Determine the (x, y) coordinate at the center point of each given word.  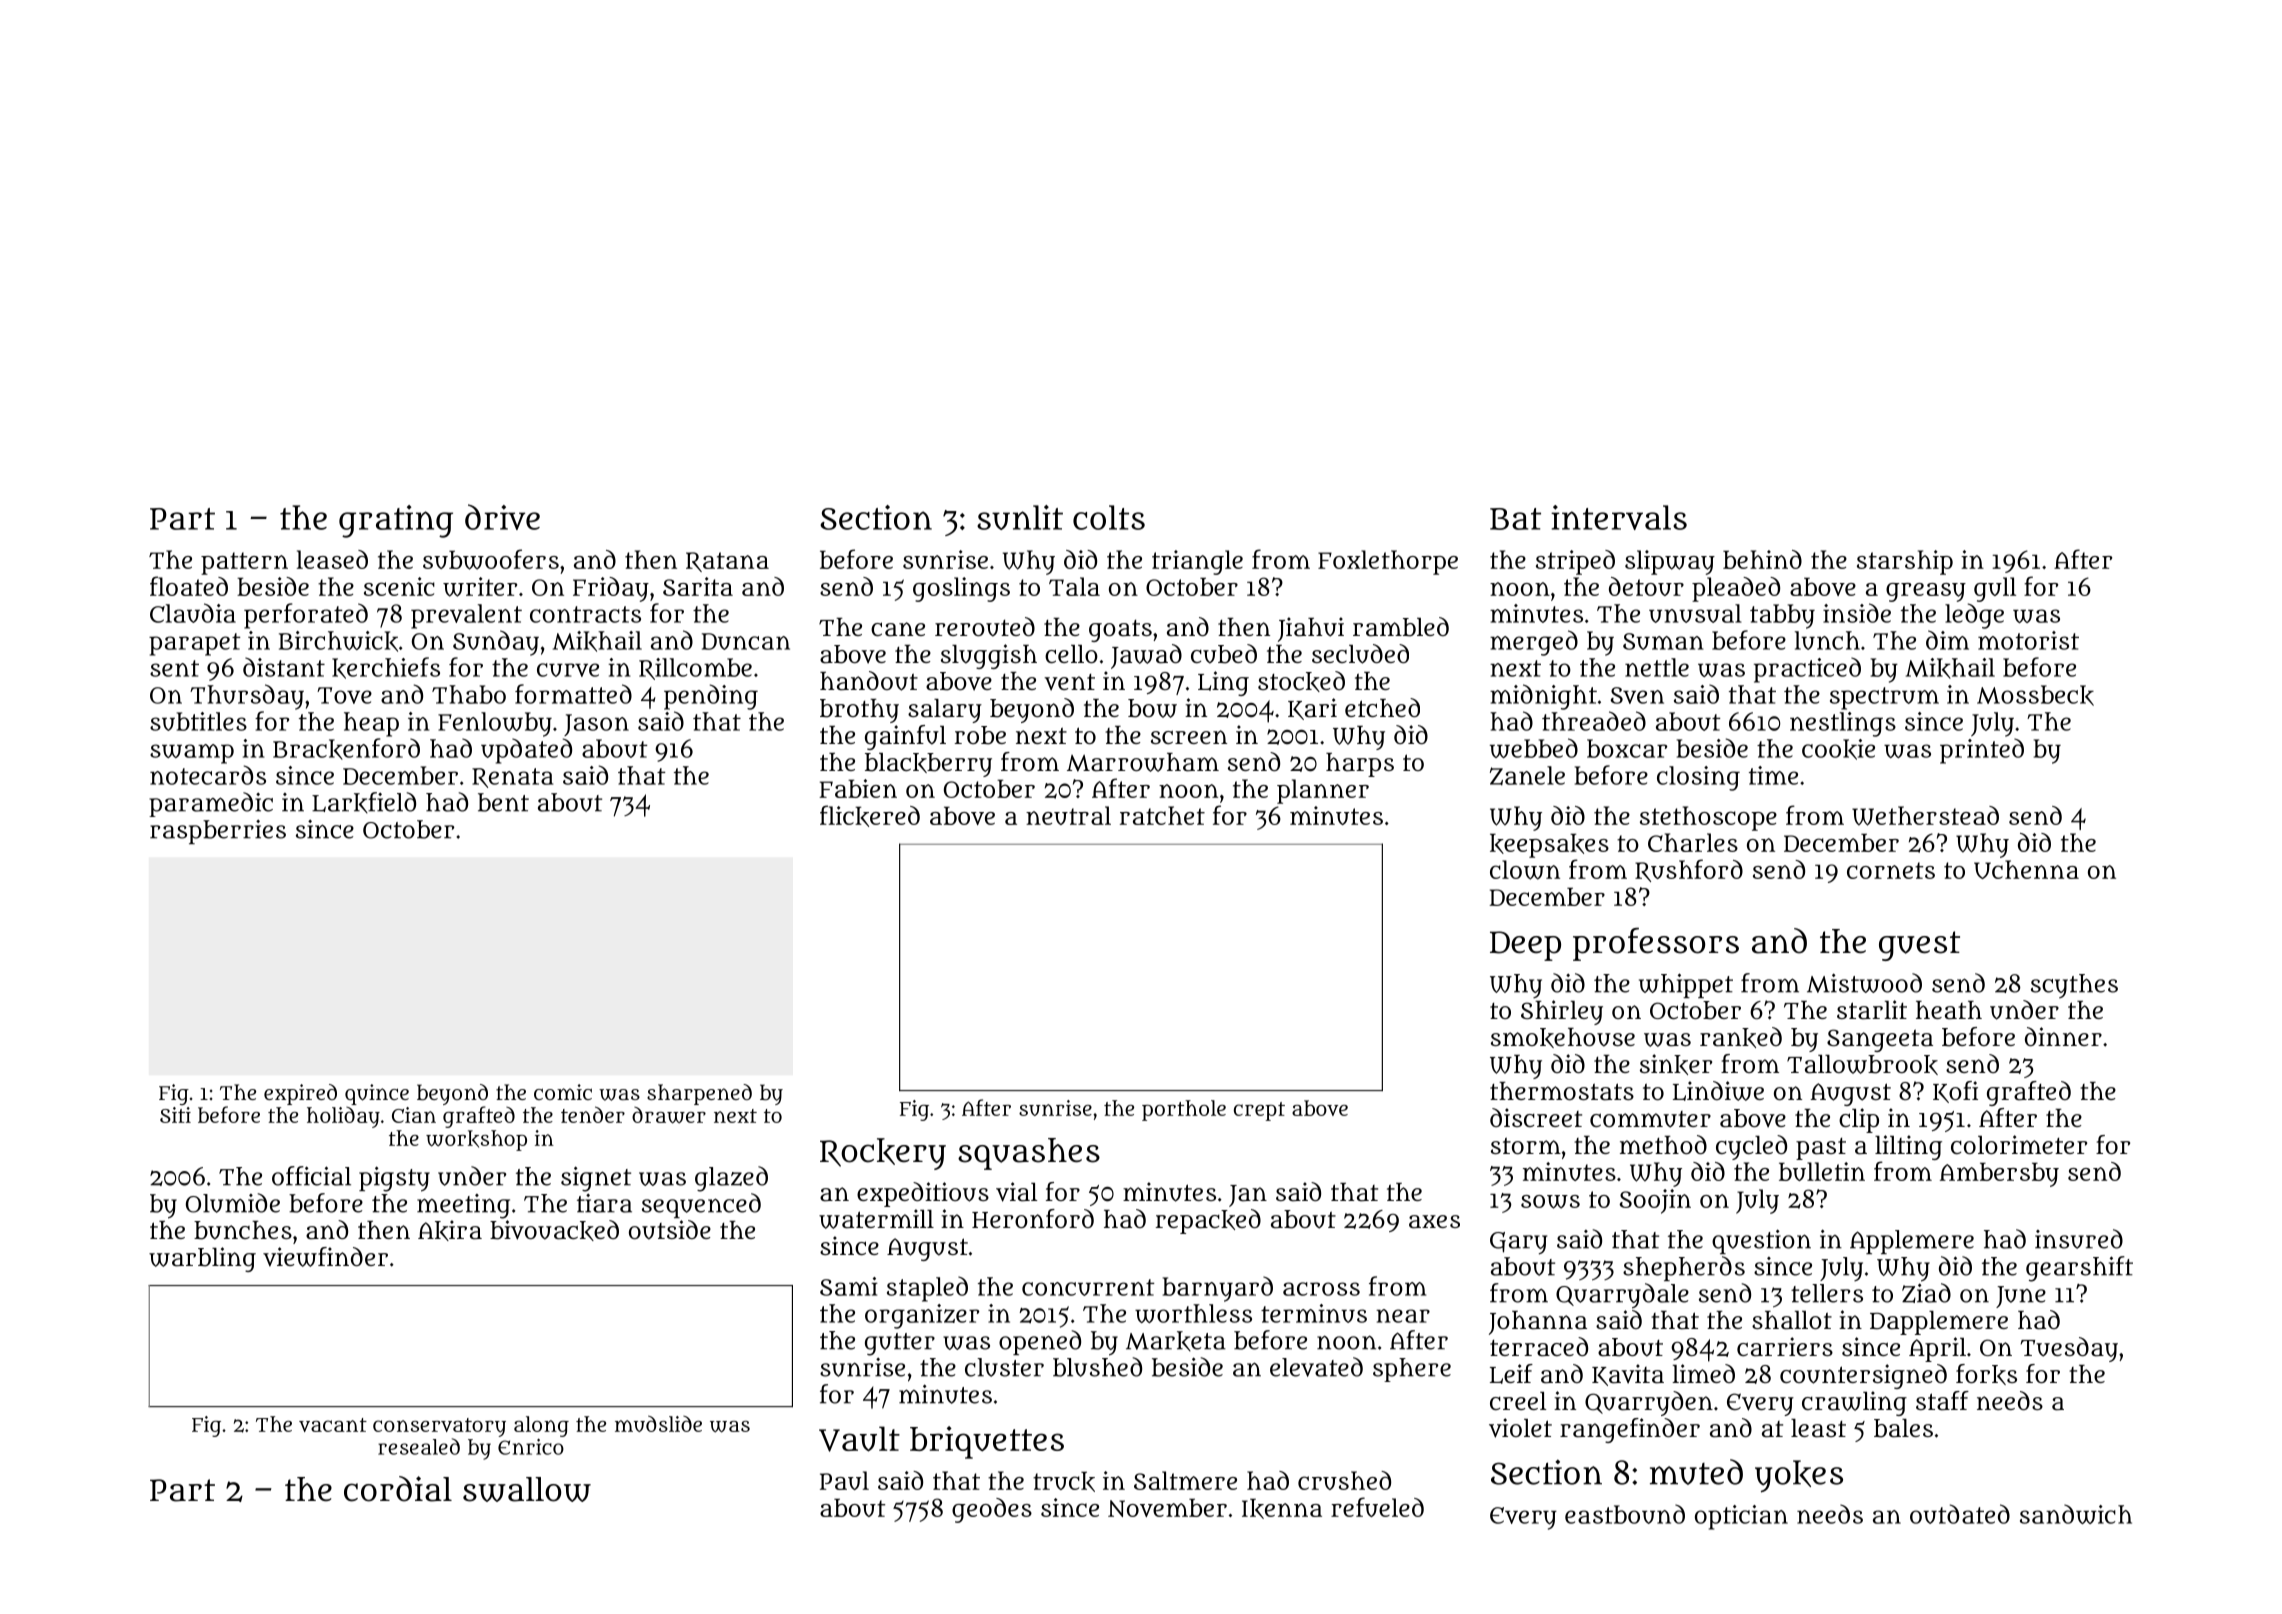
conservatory (439, 1427)
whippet (1686, 985)
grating (396, 521)
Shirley (1562, 1012)
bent (503, 802)
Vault (859, 1439)
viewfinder (325, 1257)
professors (1656, 944)
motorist (2028, 640)
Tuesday (2069, 1349)
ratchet (1162, 815)
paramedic (211, 804)
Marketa (1176, 1341)
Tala (1074, 586)
